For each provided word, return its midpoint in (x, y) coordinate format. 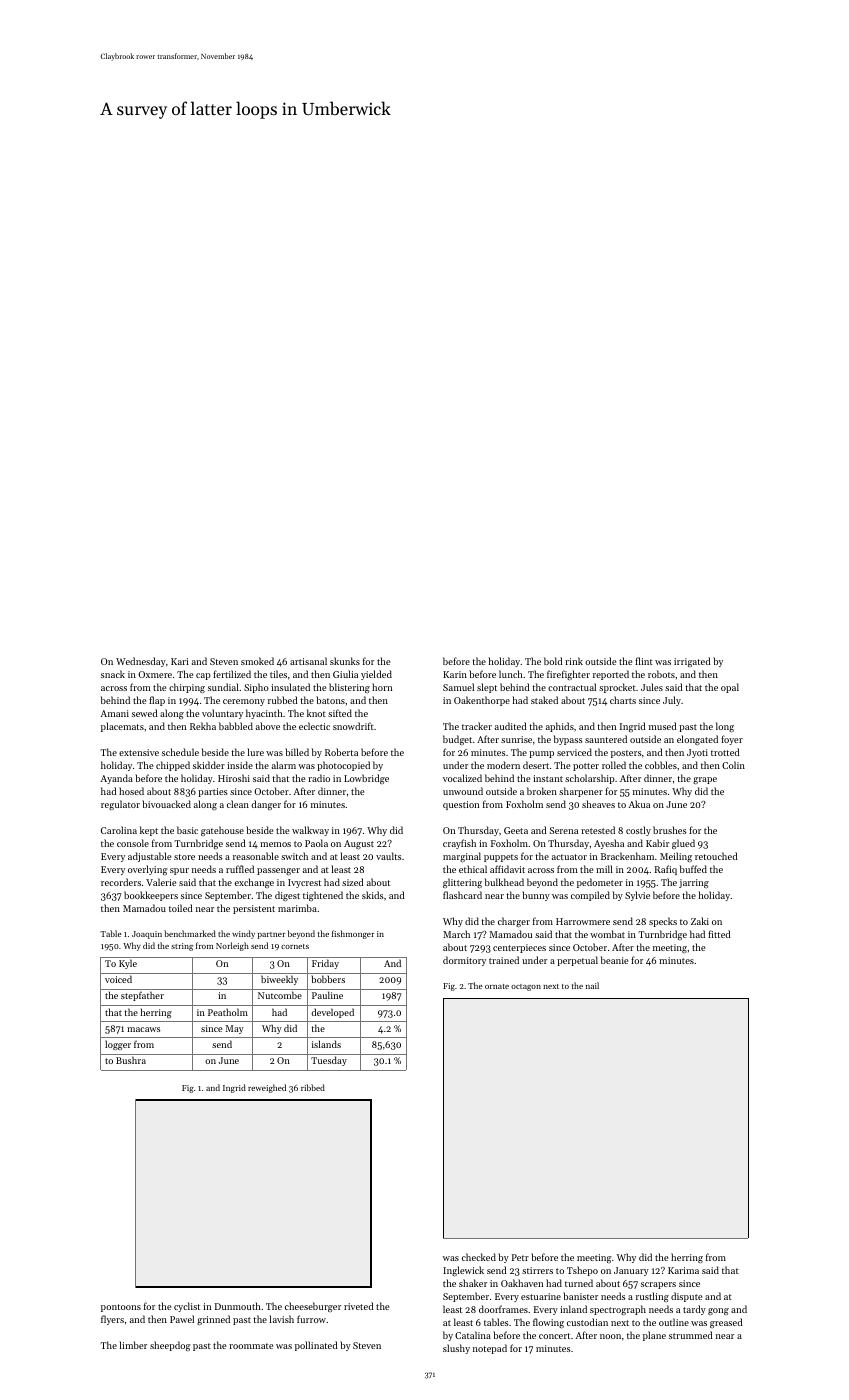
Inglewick (463, 1271)
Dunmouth (238, 1306)
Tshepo (582, 1271)
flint (644, 661)
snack (113, 674)
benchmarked (190, 933)
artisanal (308, 661)
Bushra (131, 1060)
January (631, 1271)
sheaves (598, 804)
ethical (473, 869)
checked (479, 1257)
